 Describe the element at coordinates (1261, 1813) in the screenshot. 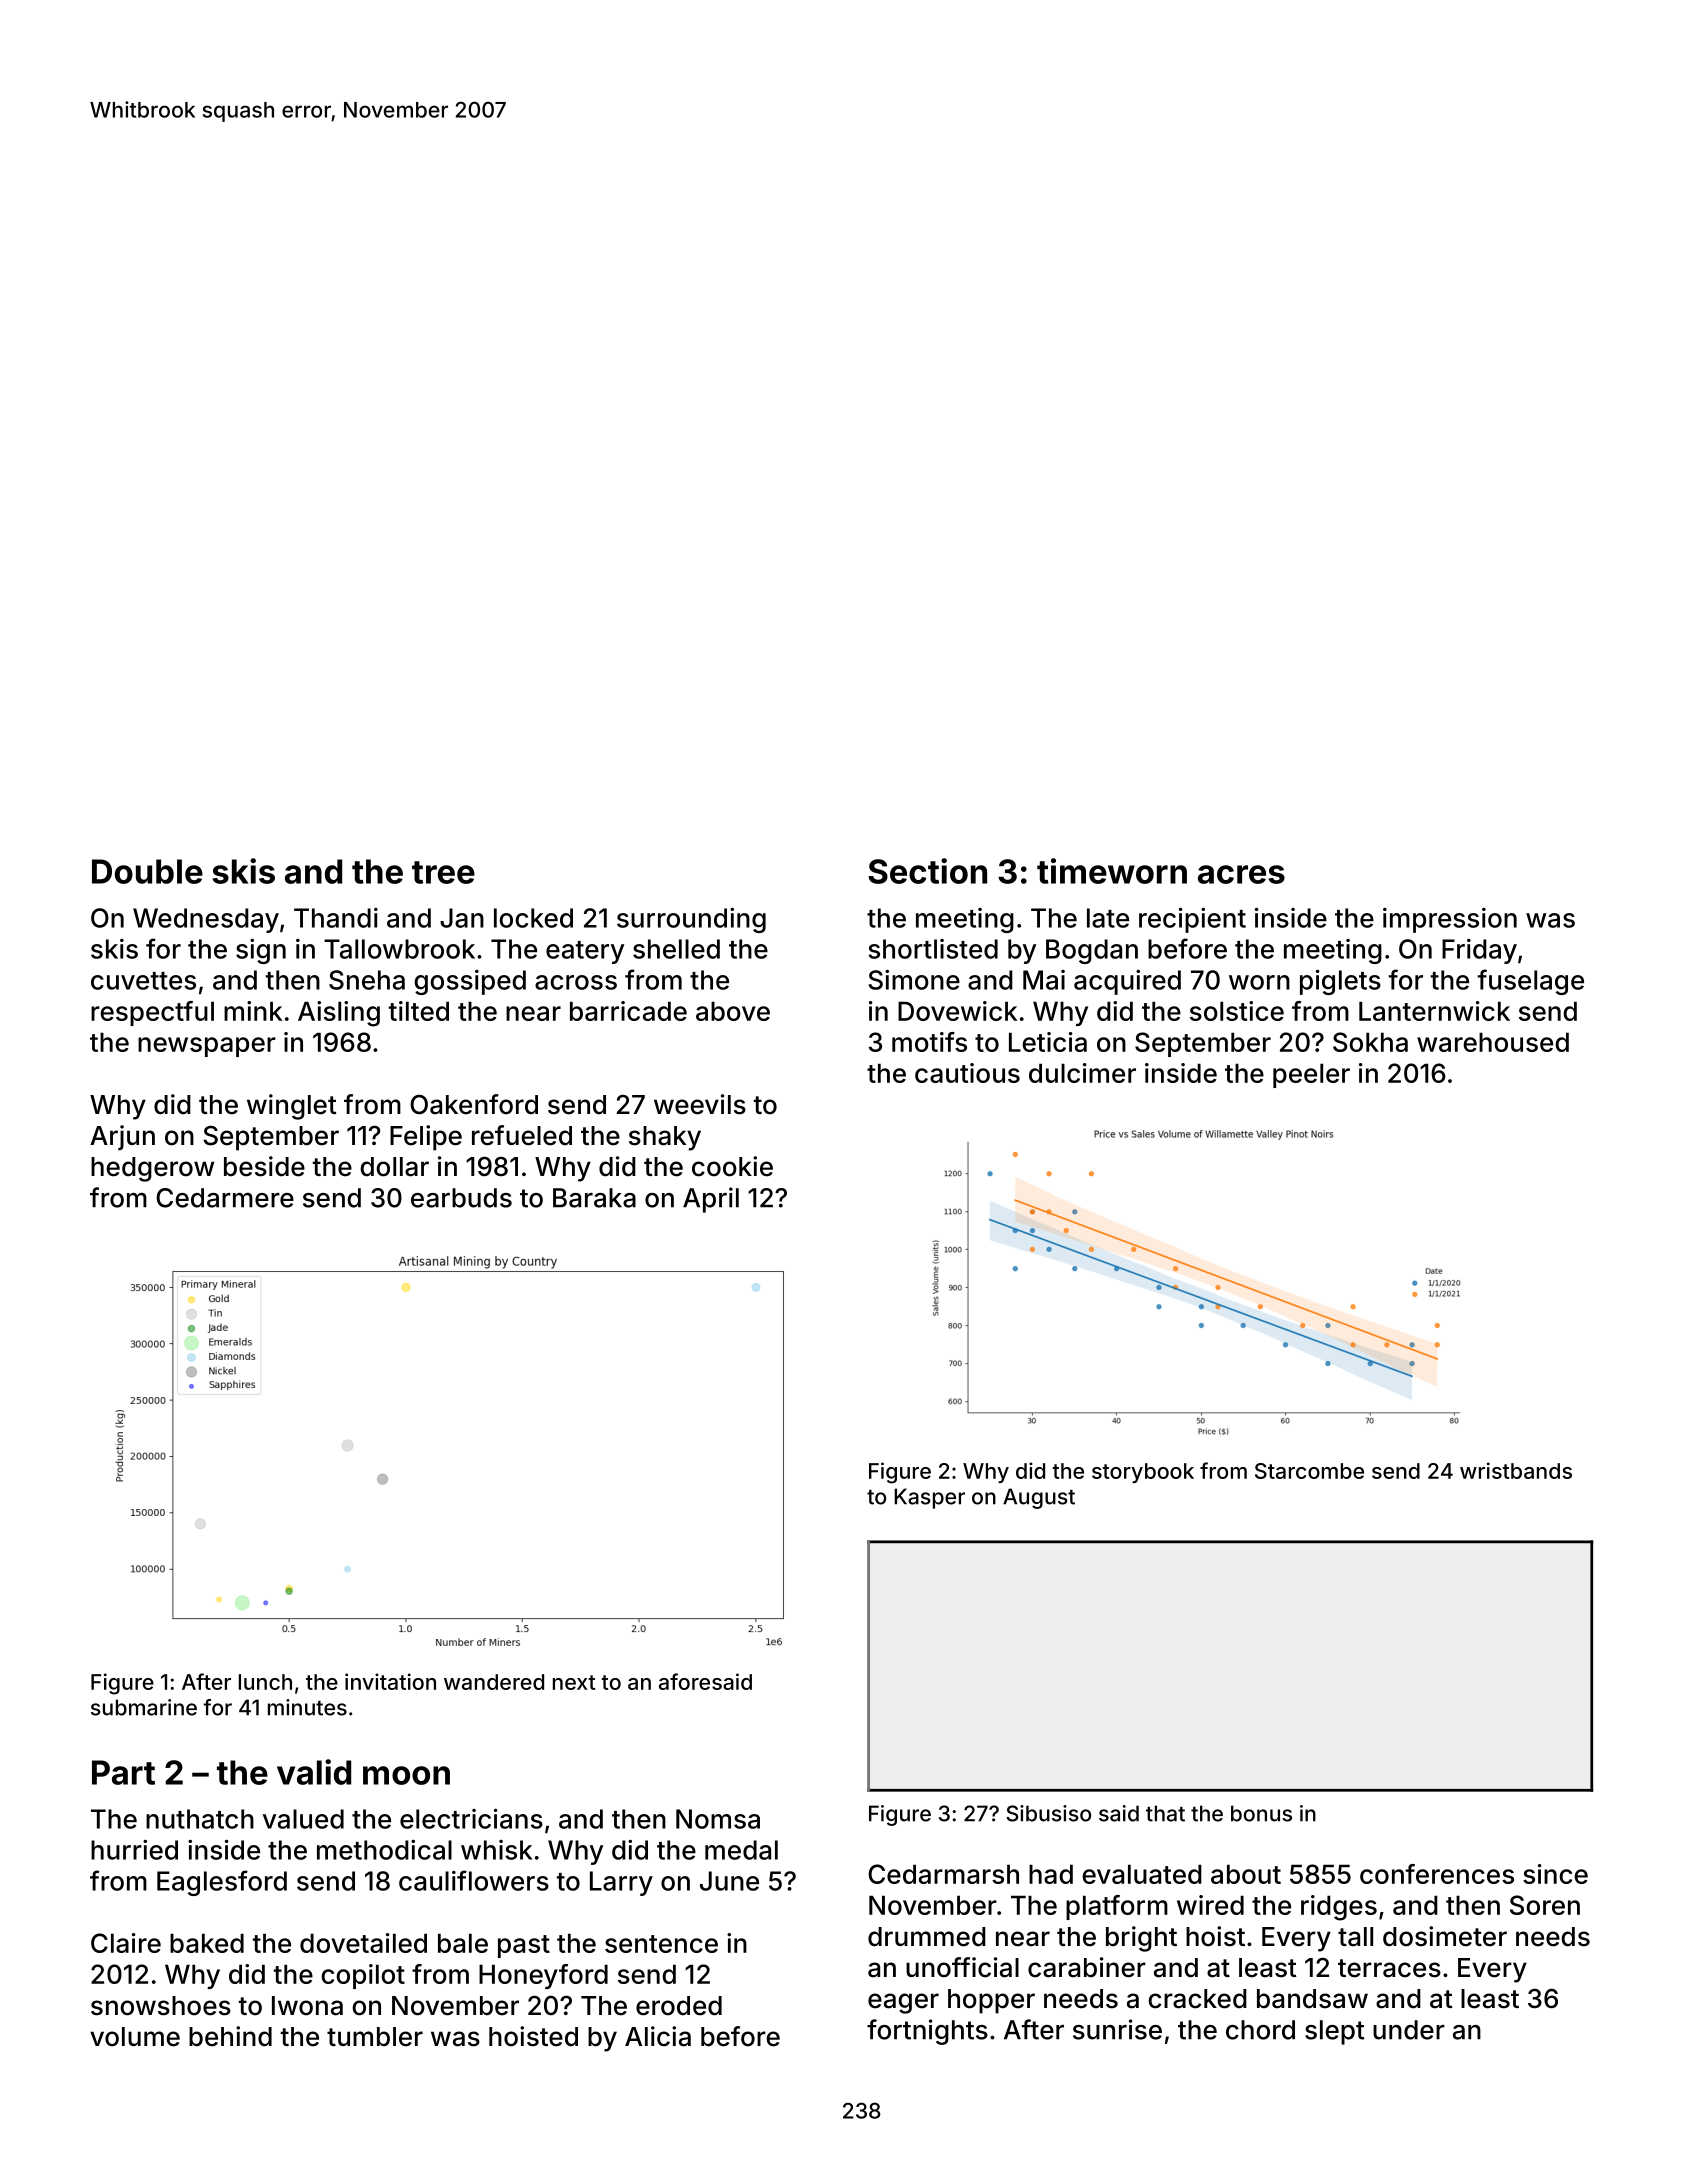

I see `bonus` at that location.
